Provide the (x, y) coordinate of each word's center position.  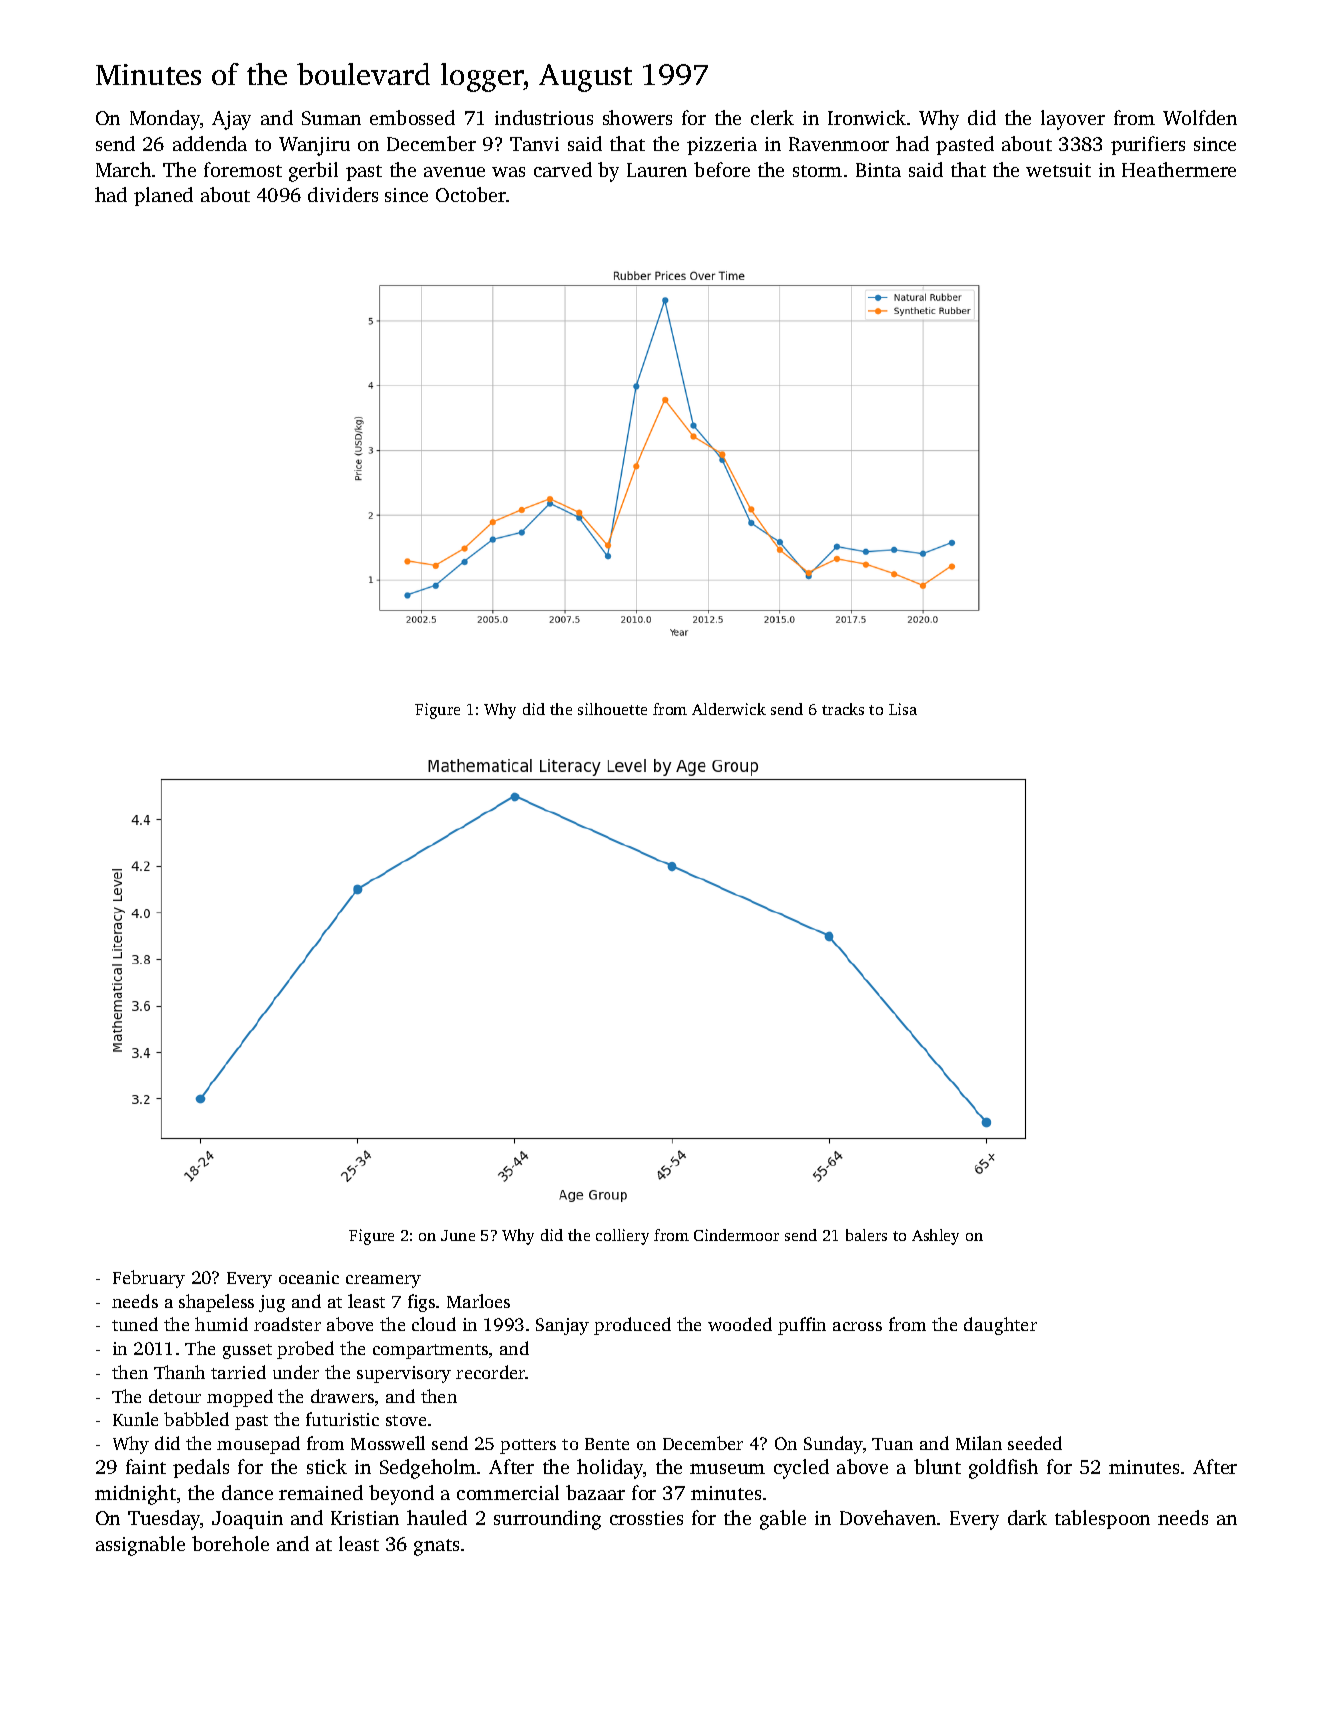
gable (783, 1520)
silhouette (612, 709)
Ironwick (867, 117)
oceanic (309, 1277)
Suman (331, 118)
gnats (436, 1547)
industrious (544, 117)
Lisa (903, 709)
